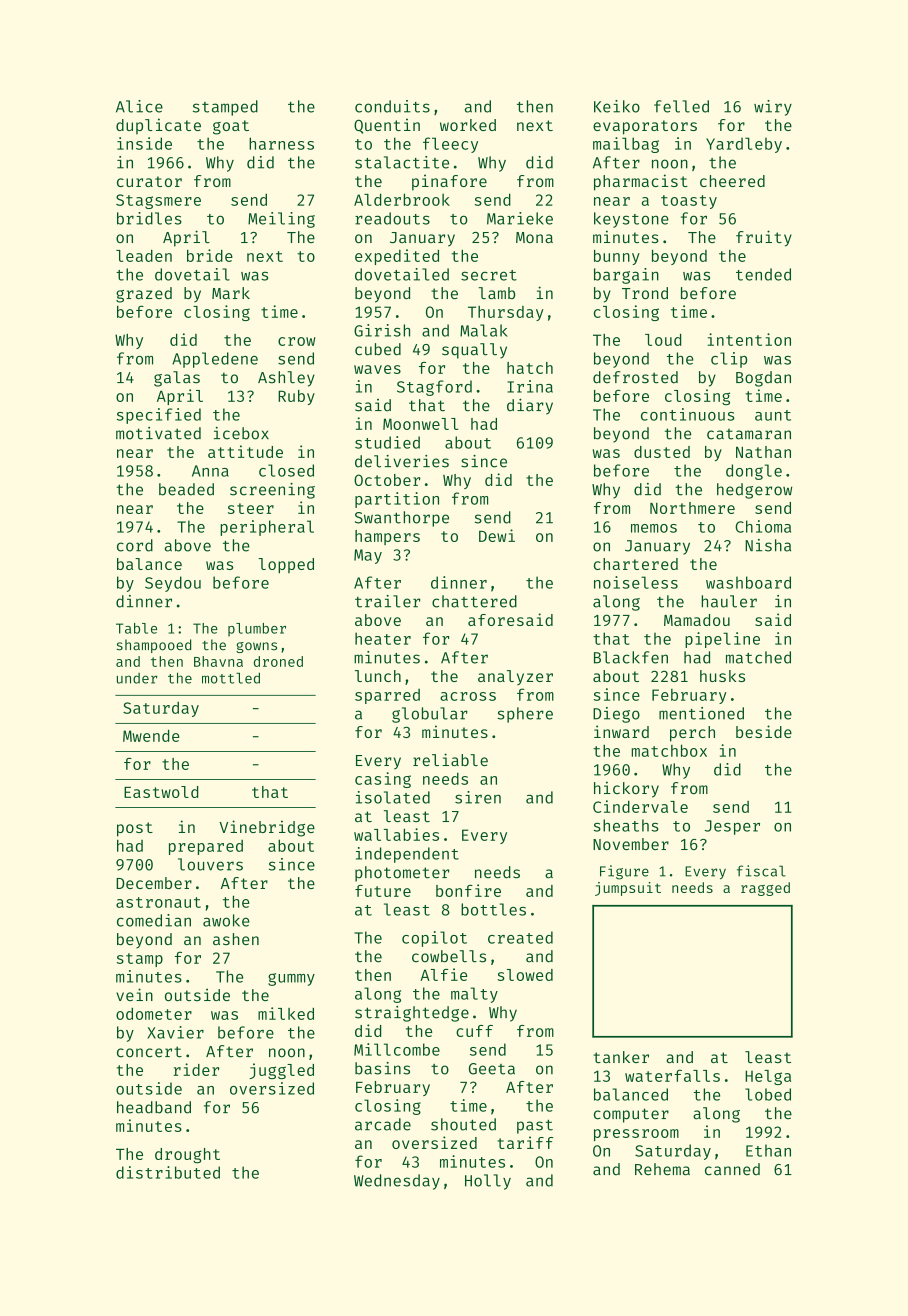 This page has height=1316, width=908. What do you see at coordinates (139, 106) in the page?
I see `Alice` at bounding box center [139, 106].
